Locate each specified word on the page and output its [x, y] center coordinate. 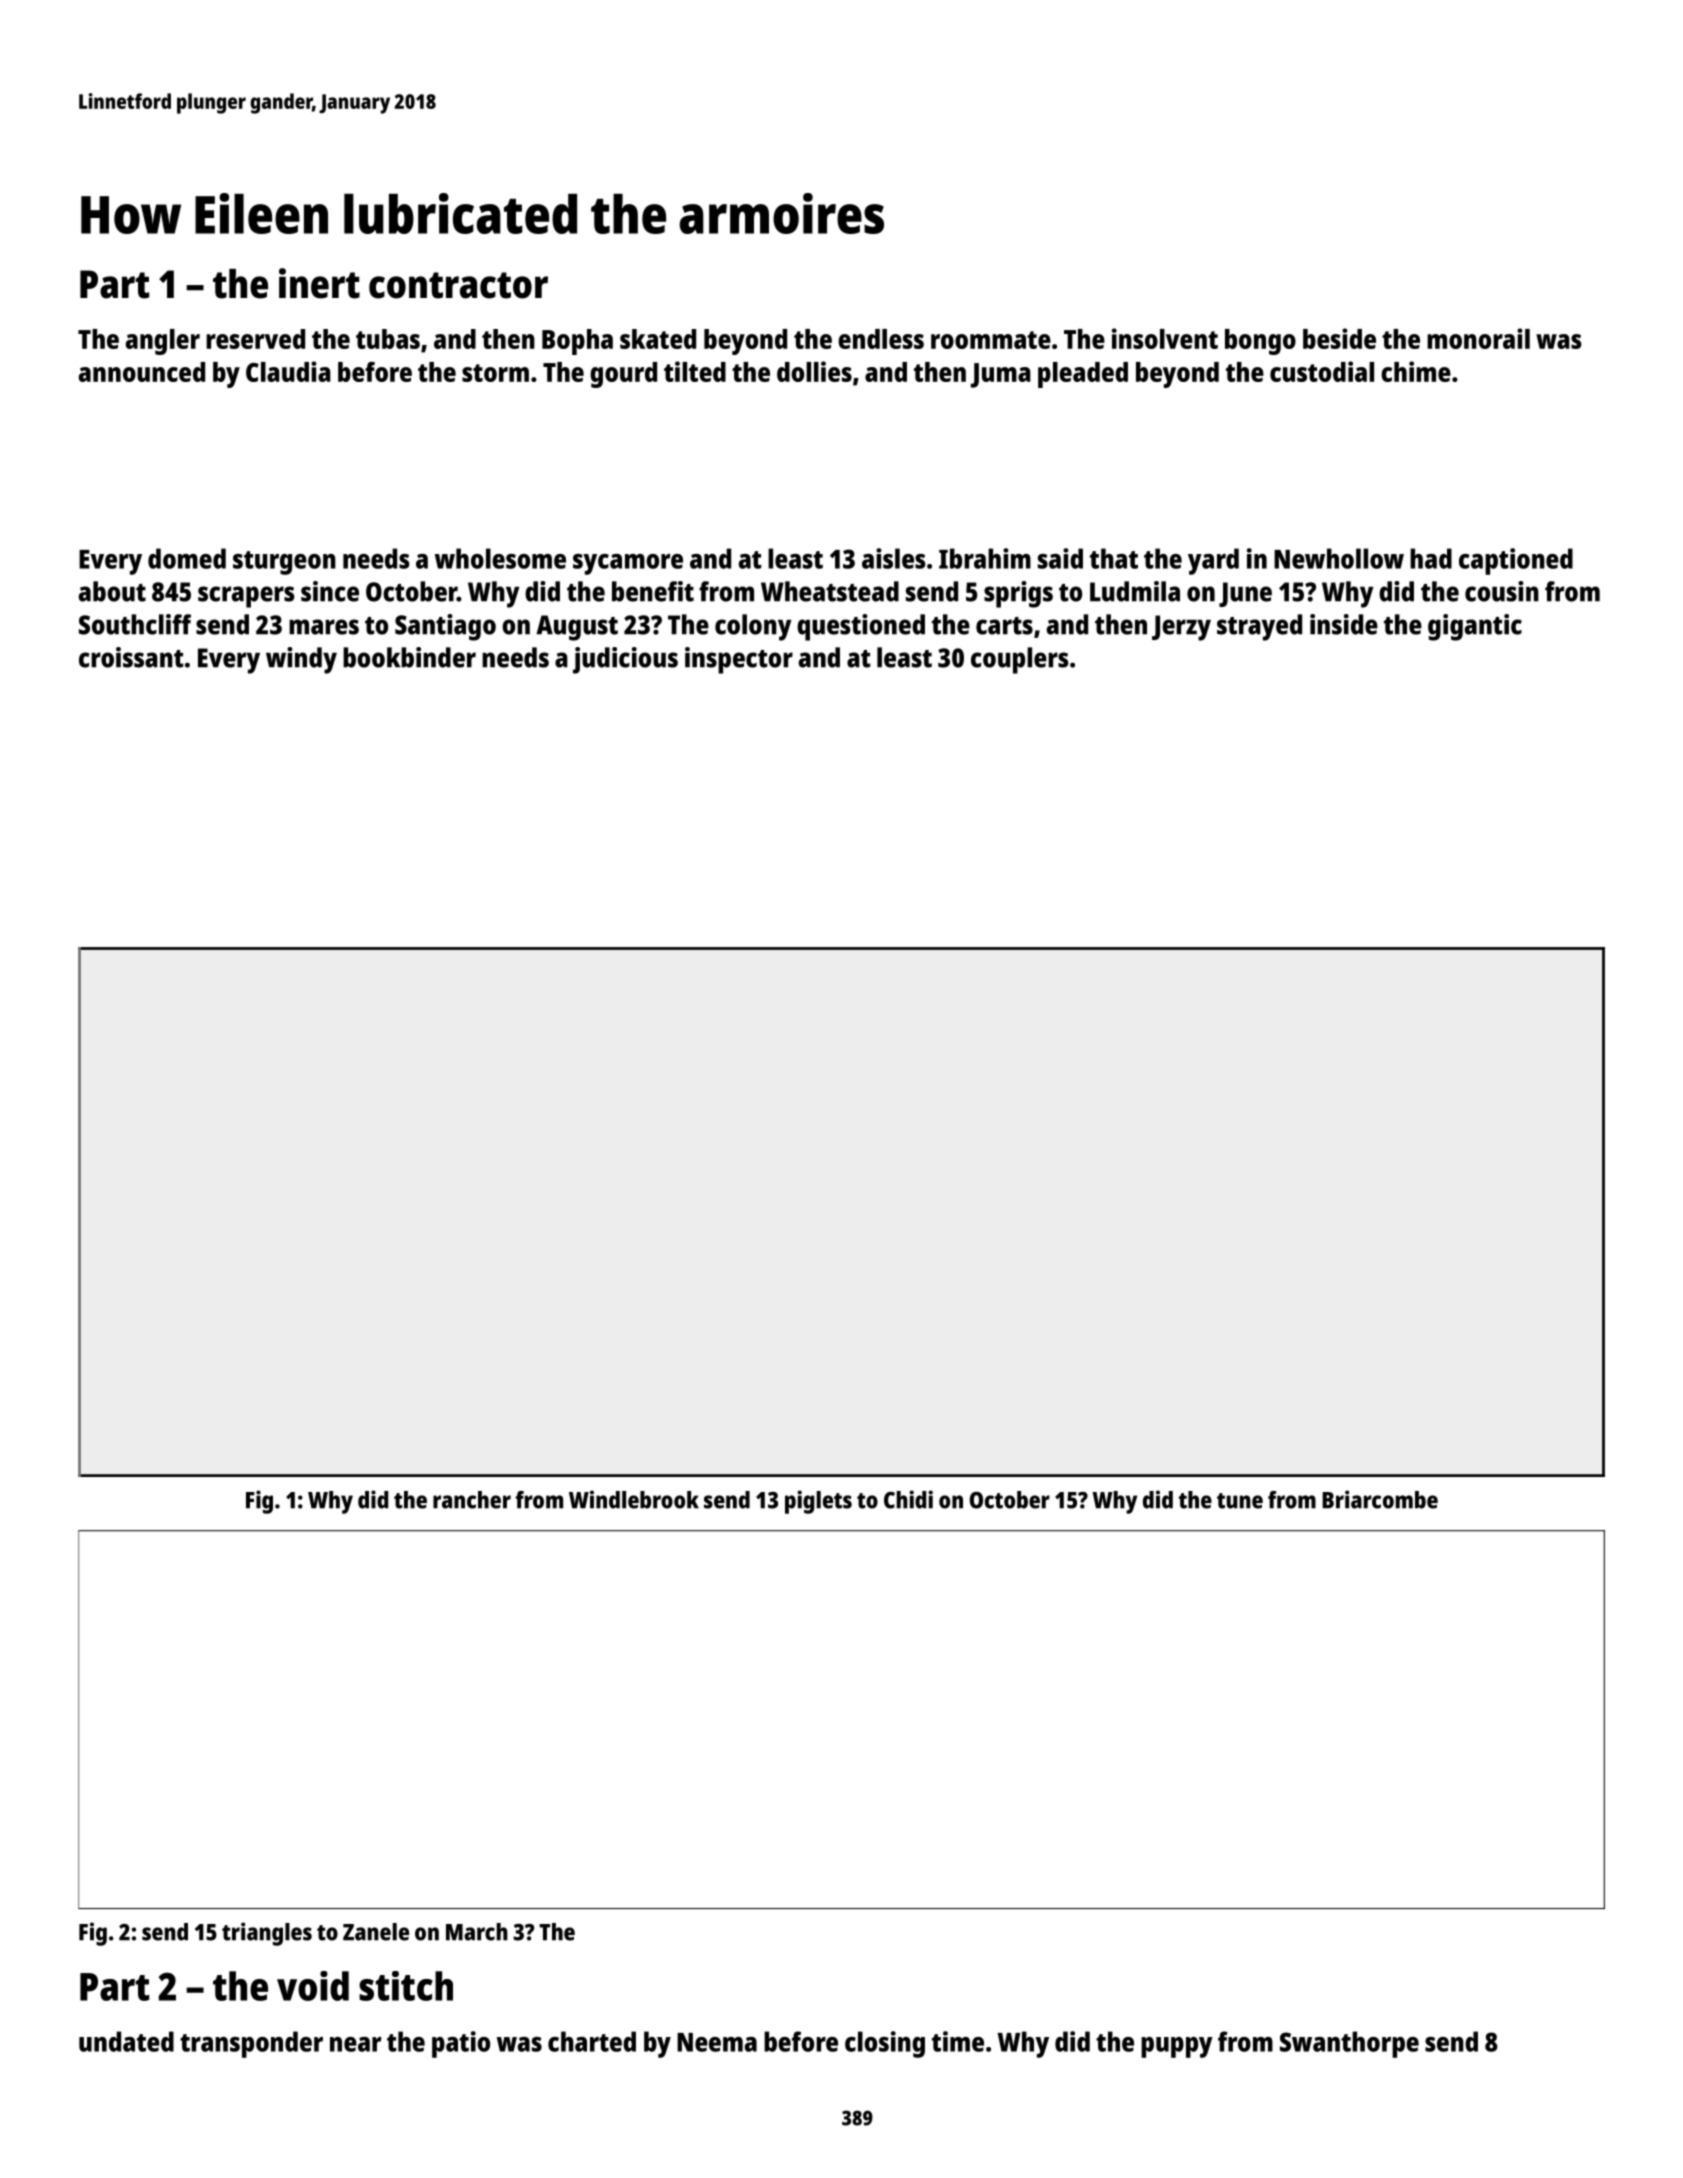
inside [1344, 624]
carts [1004, 626]
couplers [1019, 660]
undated [126, 2041]
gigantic [1475, 627]
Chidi [908, 1499]
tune [1240, 1501]
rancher [472, 1500]
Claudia [288, 371]
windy [301, 660]
